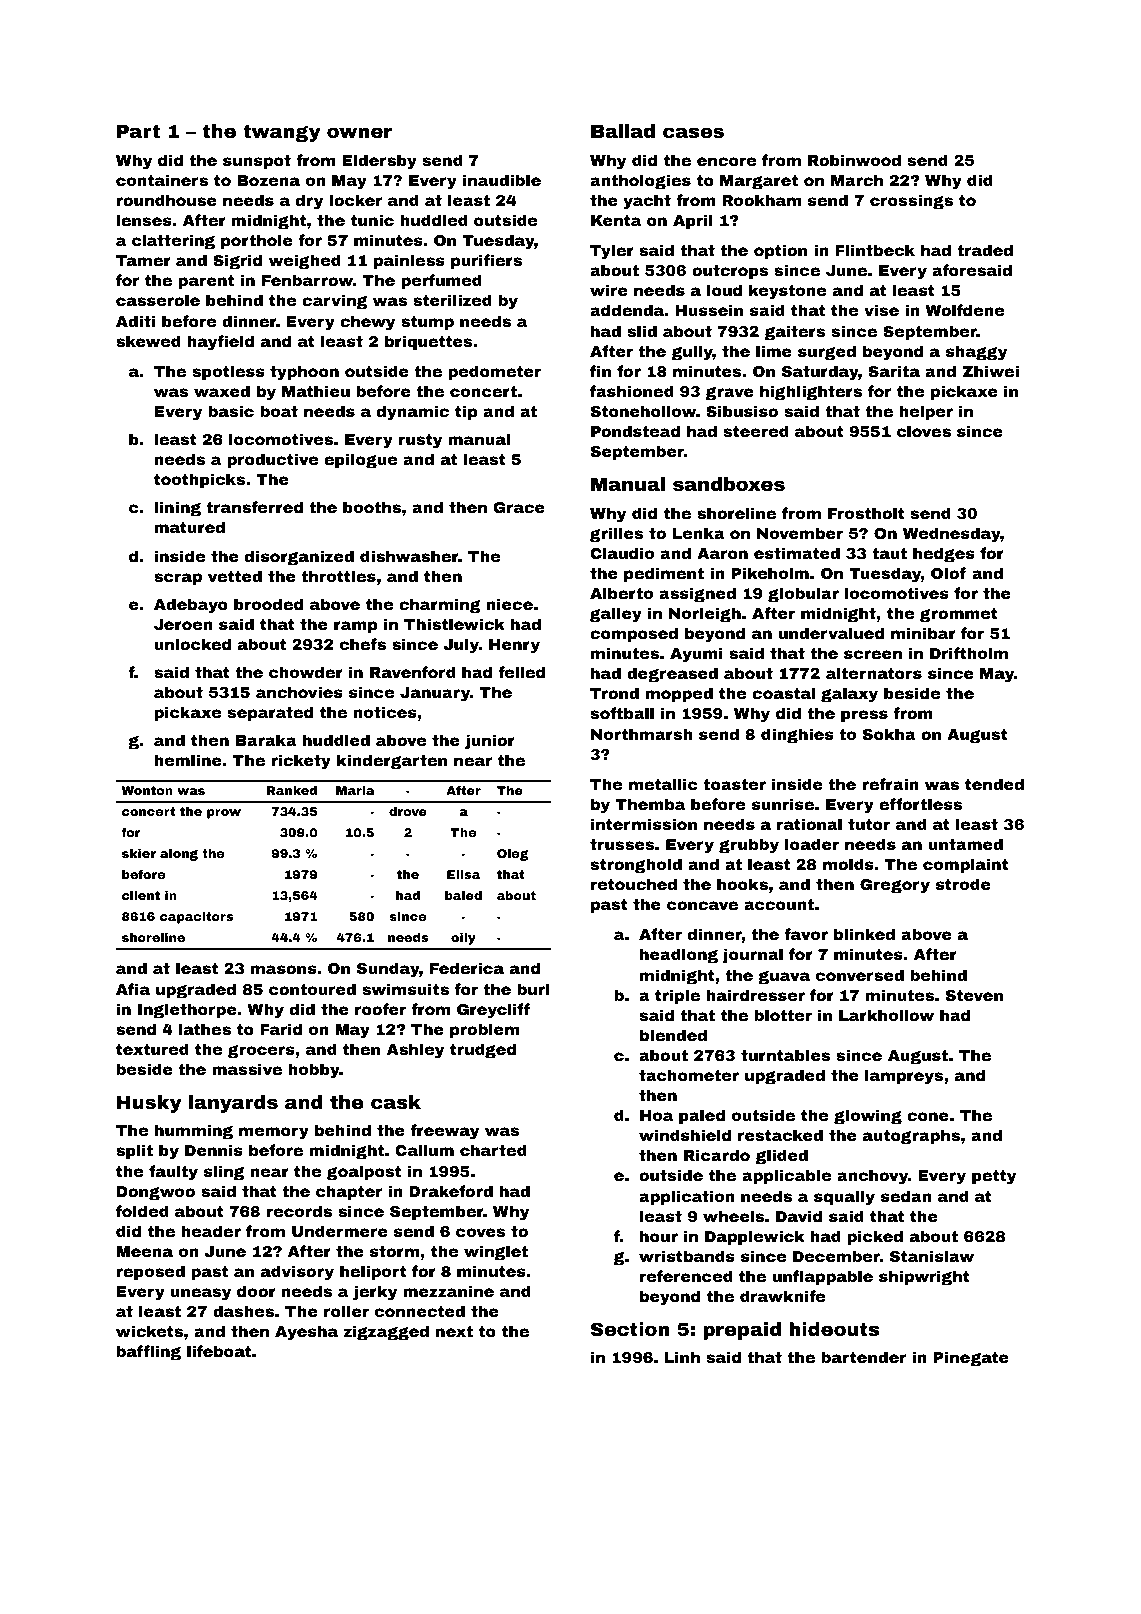 This screenshot has width=1141, height=1614. Describe the element at coordinates (359, 132) in the screenshot. I see `owner` at that location.
